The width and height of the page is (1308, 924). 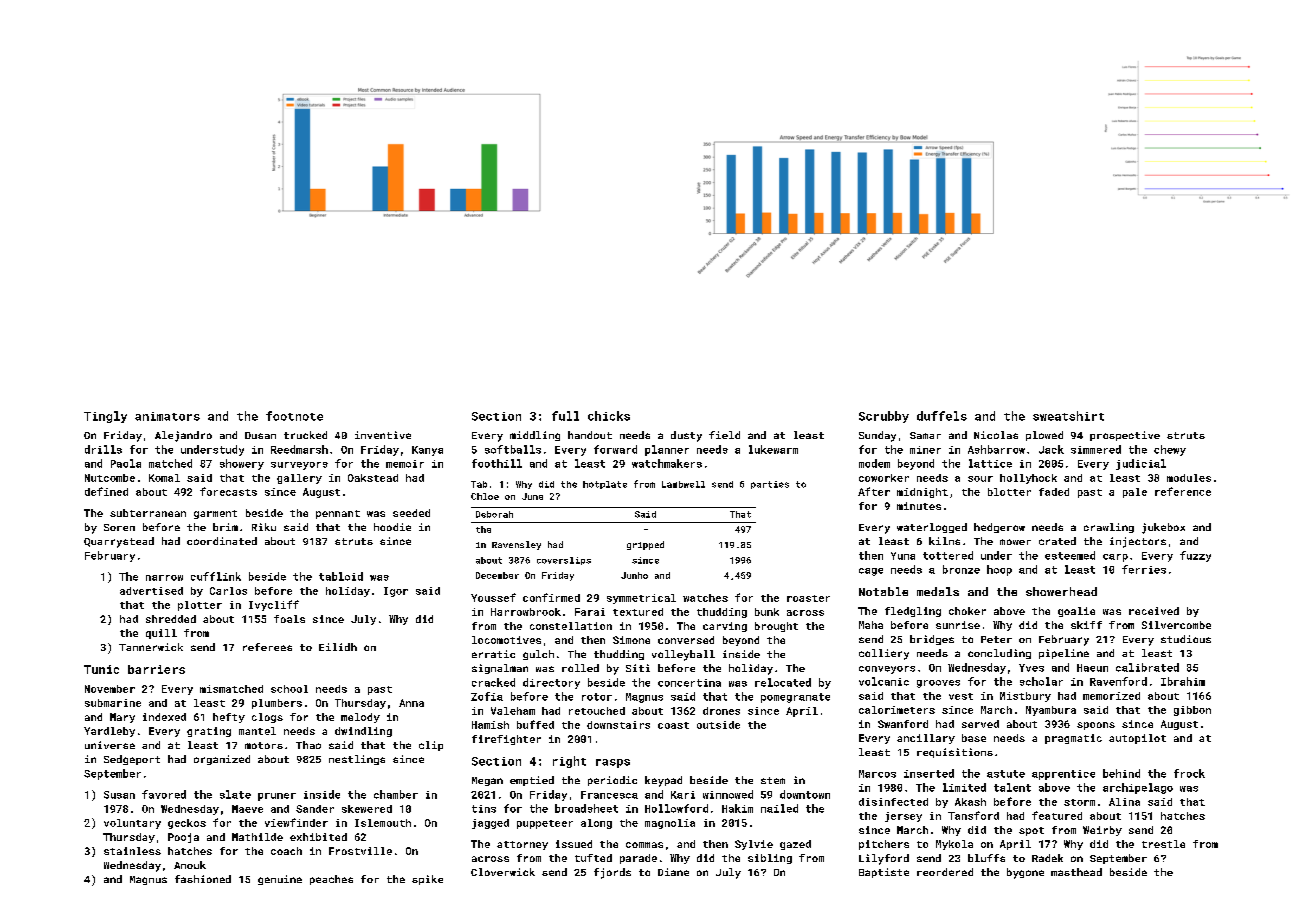 What do you see at coordinates (1163, 528) in the page?
I see `jukebox` at bounding box center [1163, 528].
